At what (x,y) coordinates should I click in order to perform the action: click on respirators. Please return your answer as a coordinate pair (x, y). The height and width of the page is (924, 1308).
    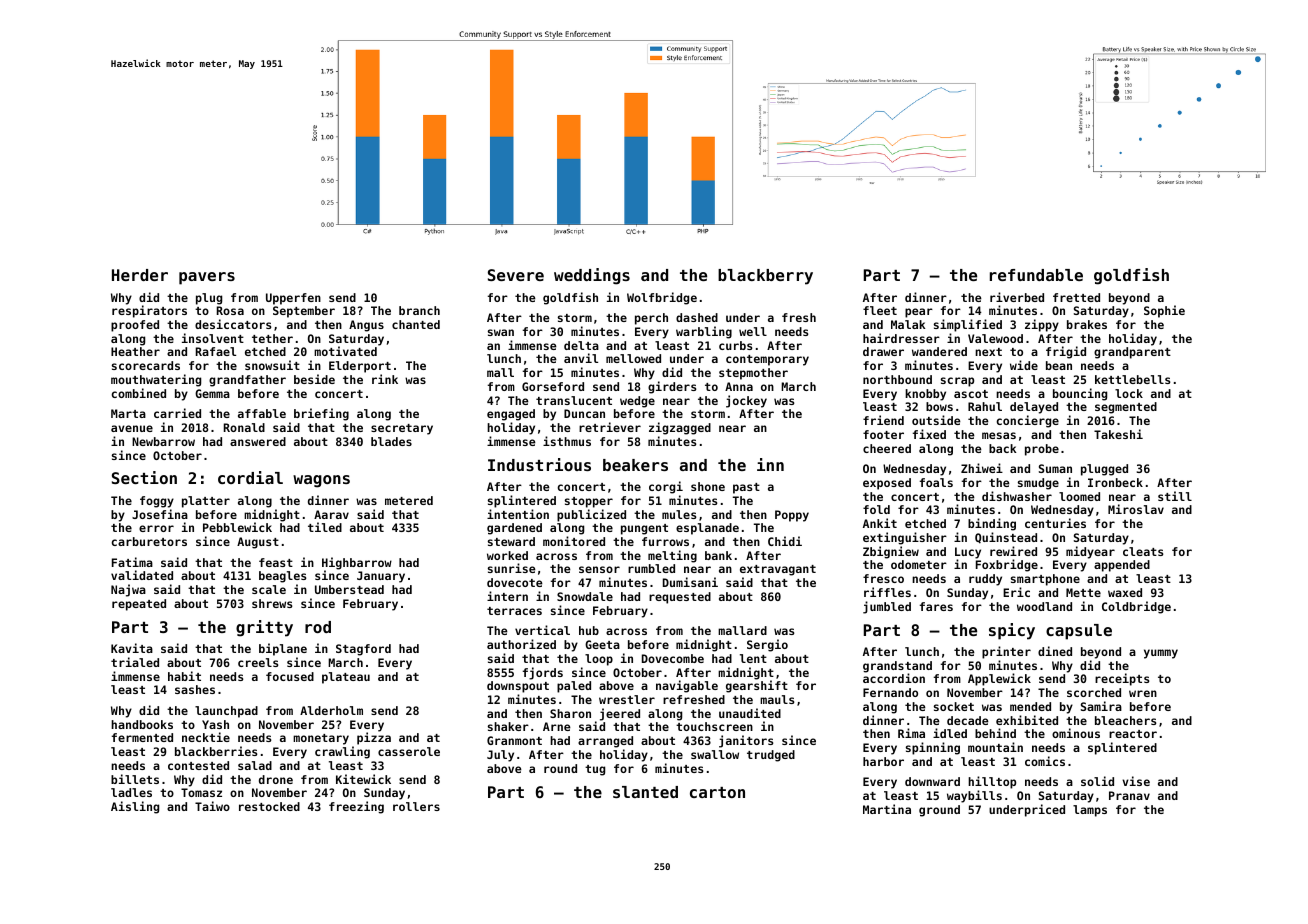
    Looking at the image, I should click on (149, 311).
